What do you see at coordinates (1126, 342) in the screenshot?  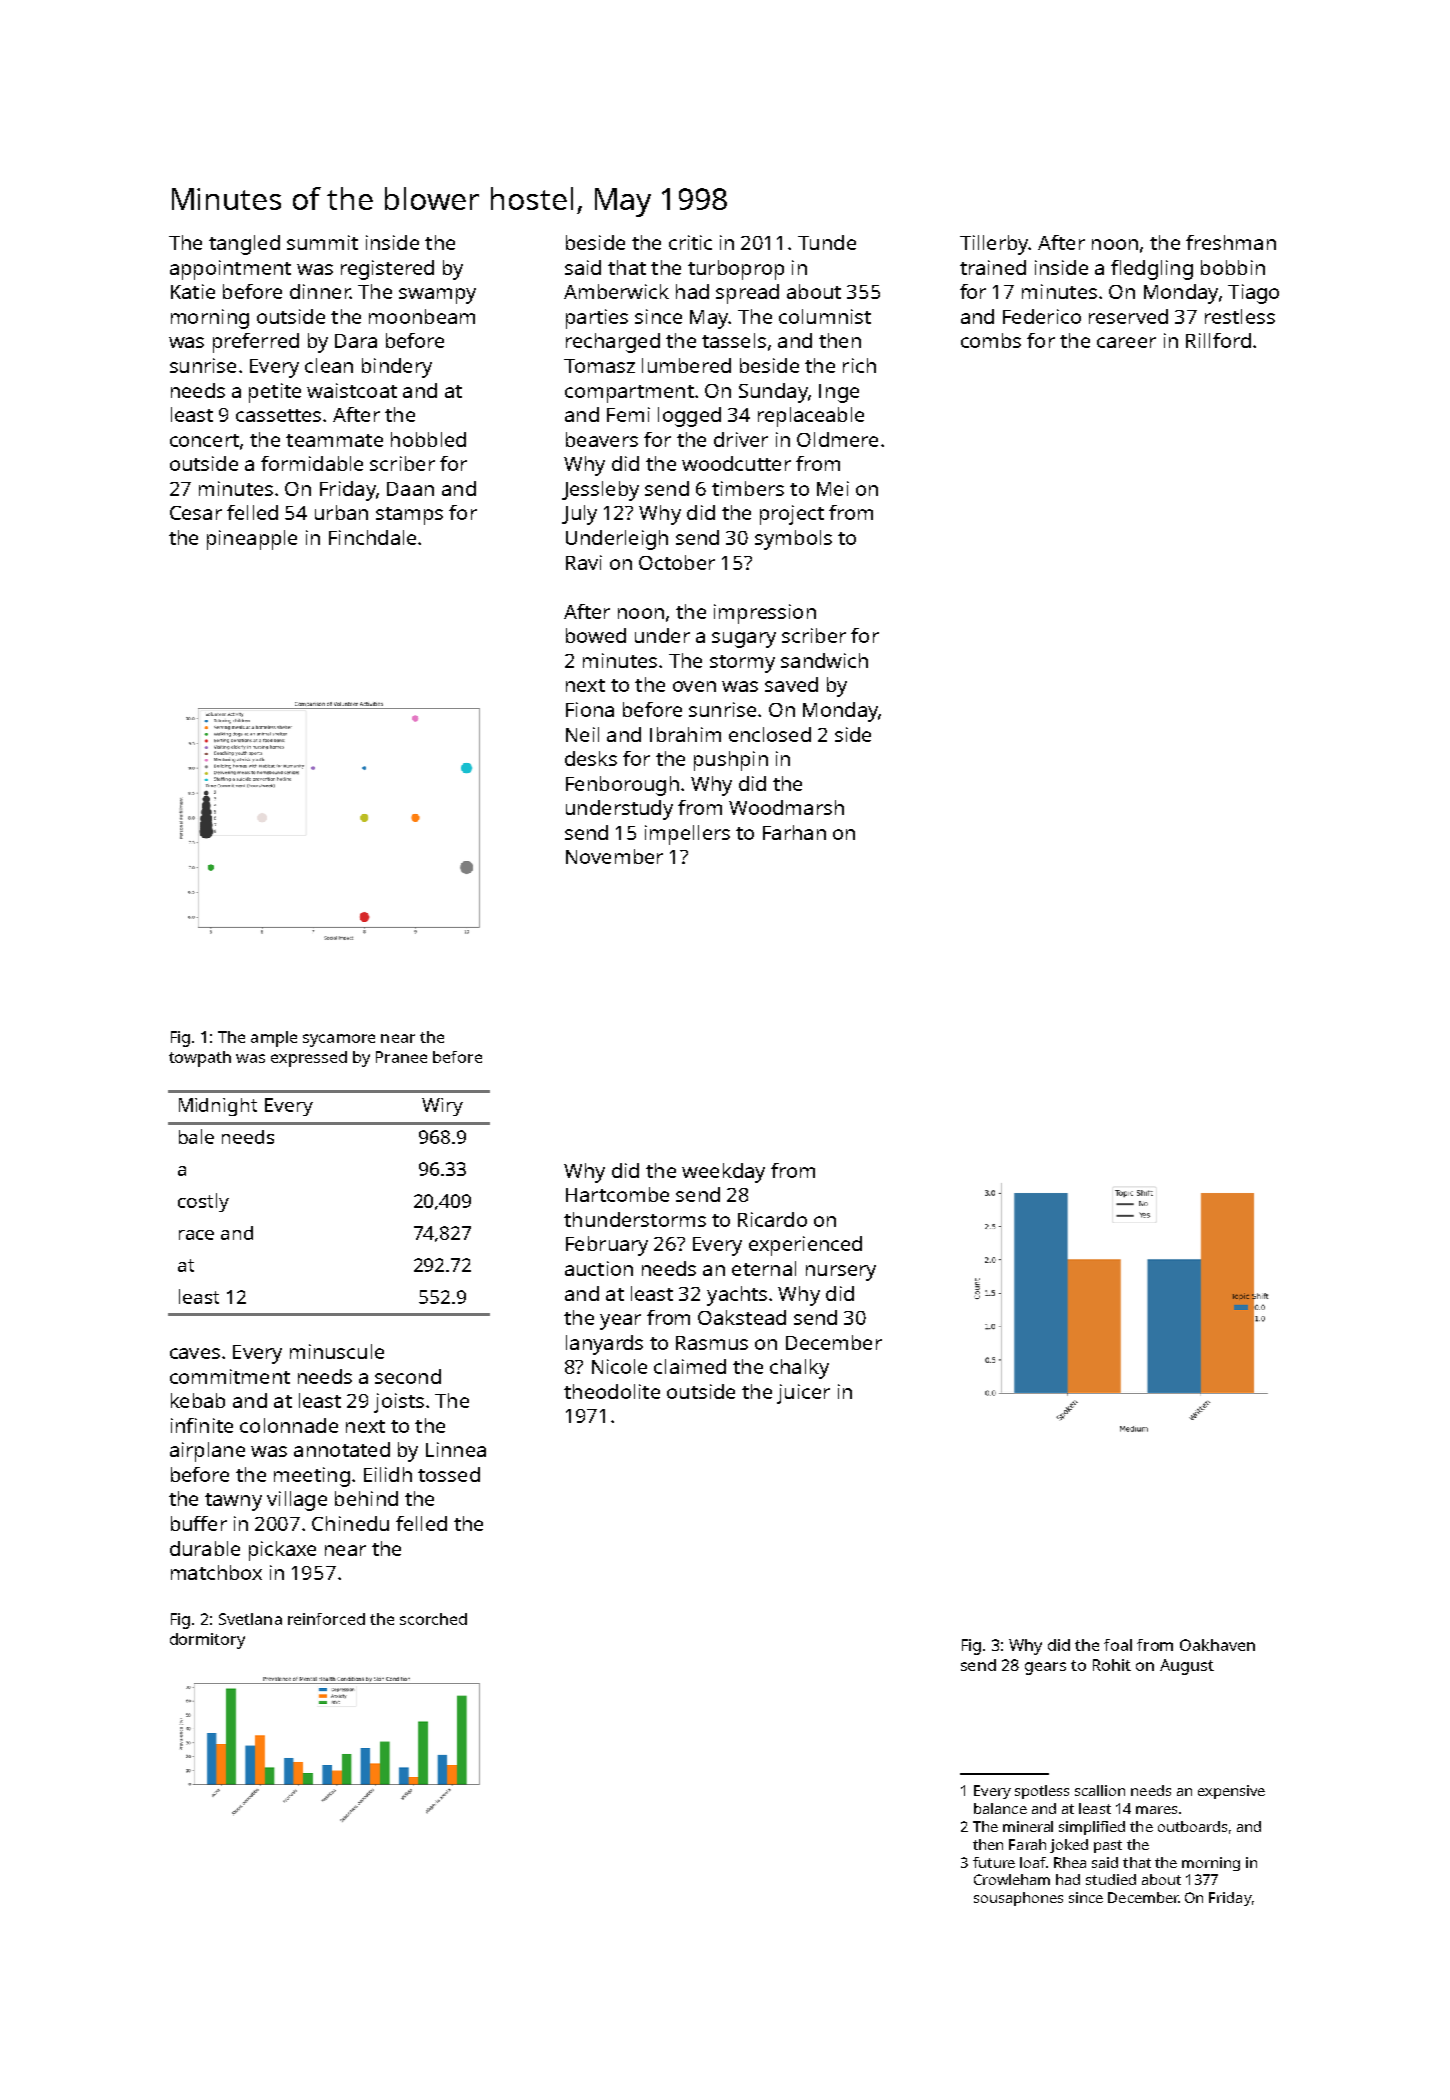 I see `career` at bounding box center [1126, 342].
